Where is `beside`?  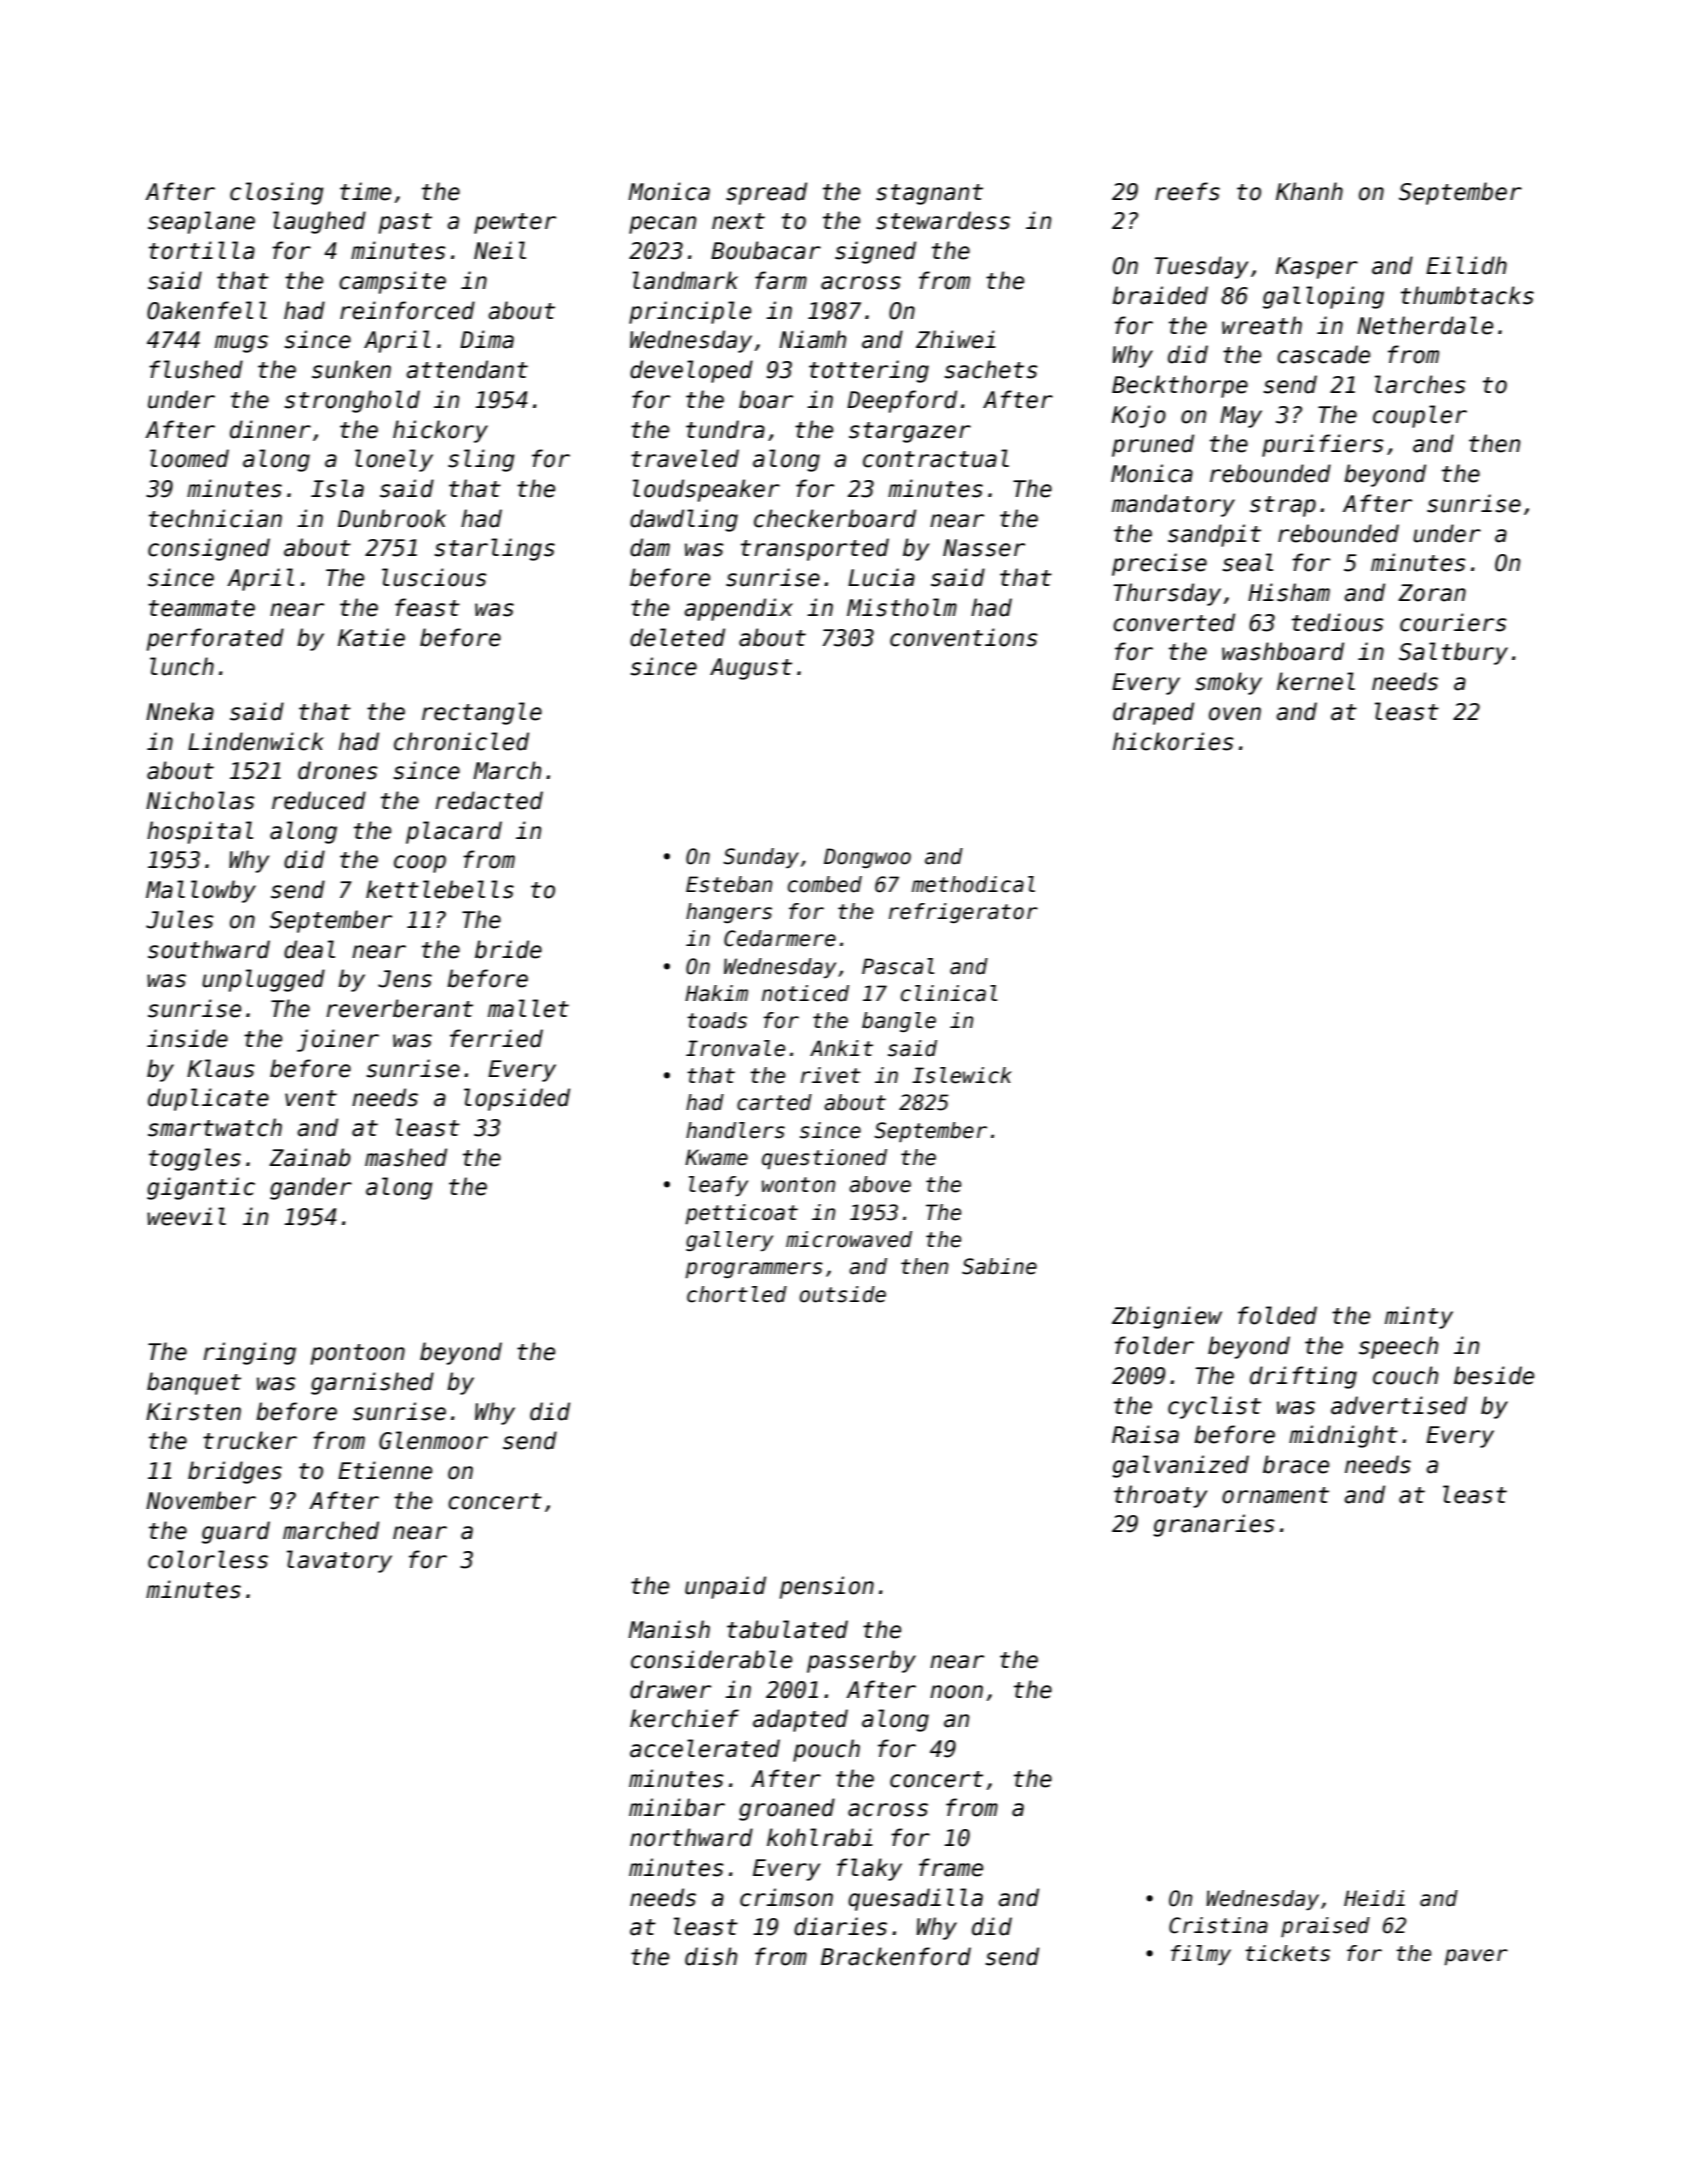
beside is located at coordinates (1494, 1375).
